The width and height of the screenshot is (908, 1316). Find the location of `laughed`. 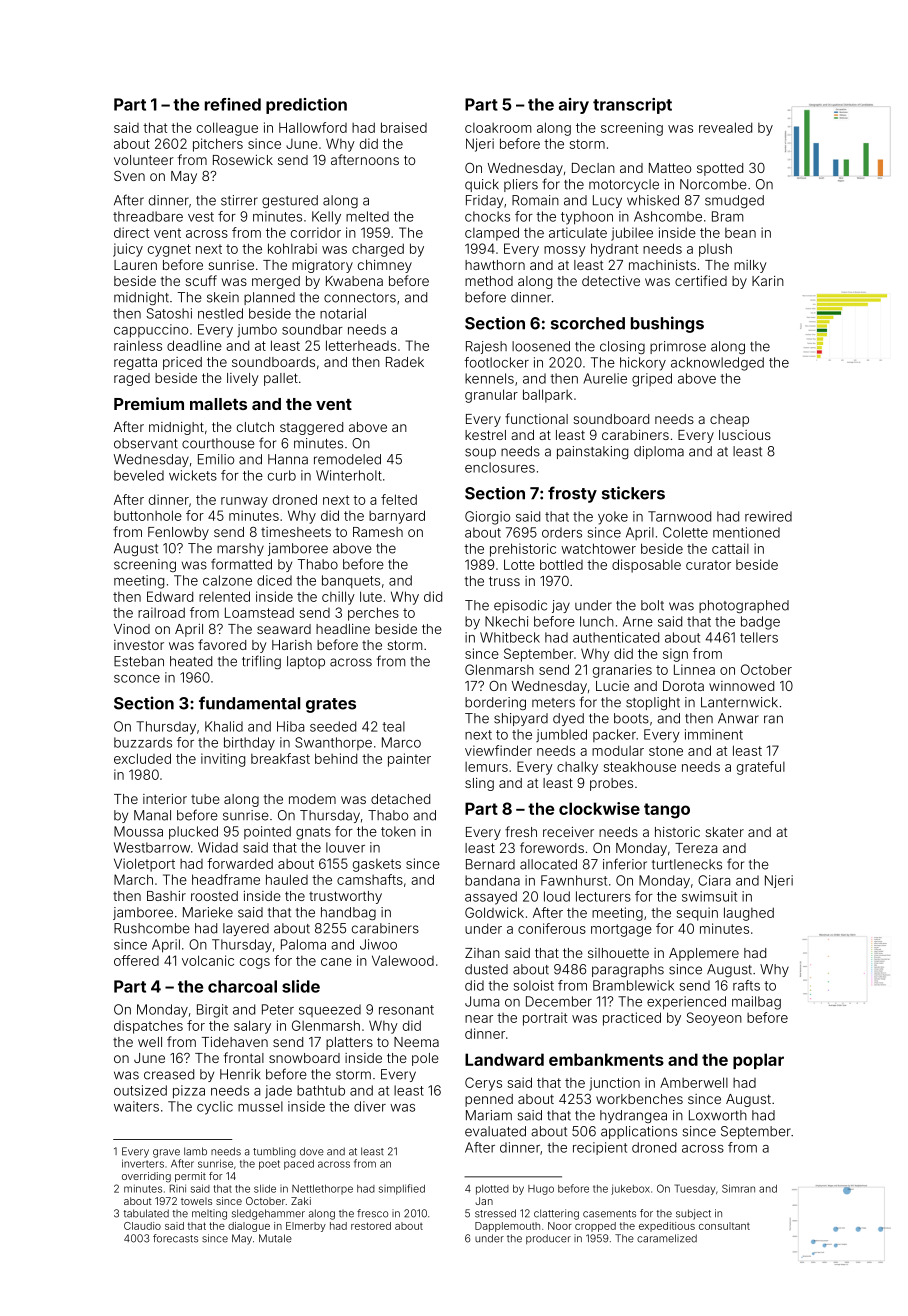

laughed is located at coordinates (749, 914).
